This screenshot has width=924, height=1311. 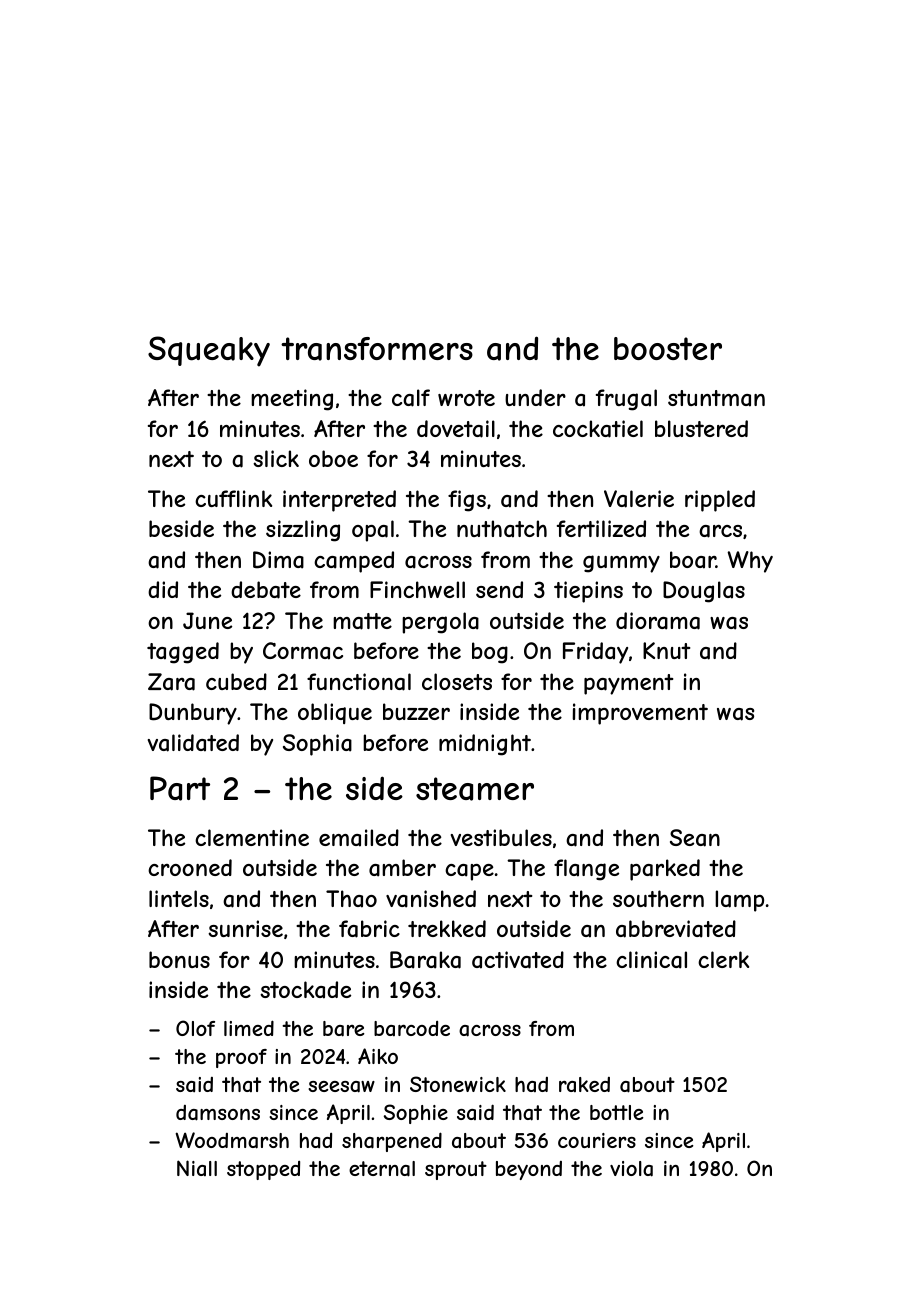 I want to click on meeting, so click(x=292, y=400).
